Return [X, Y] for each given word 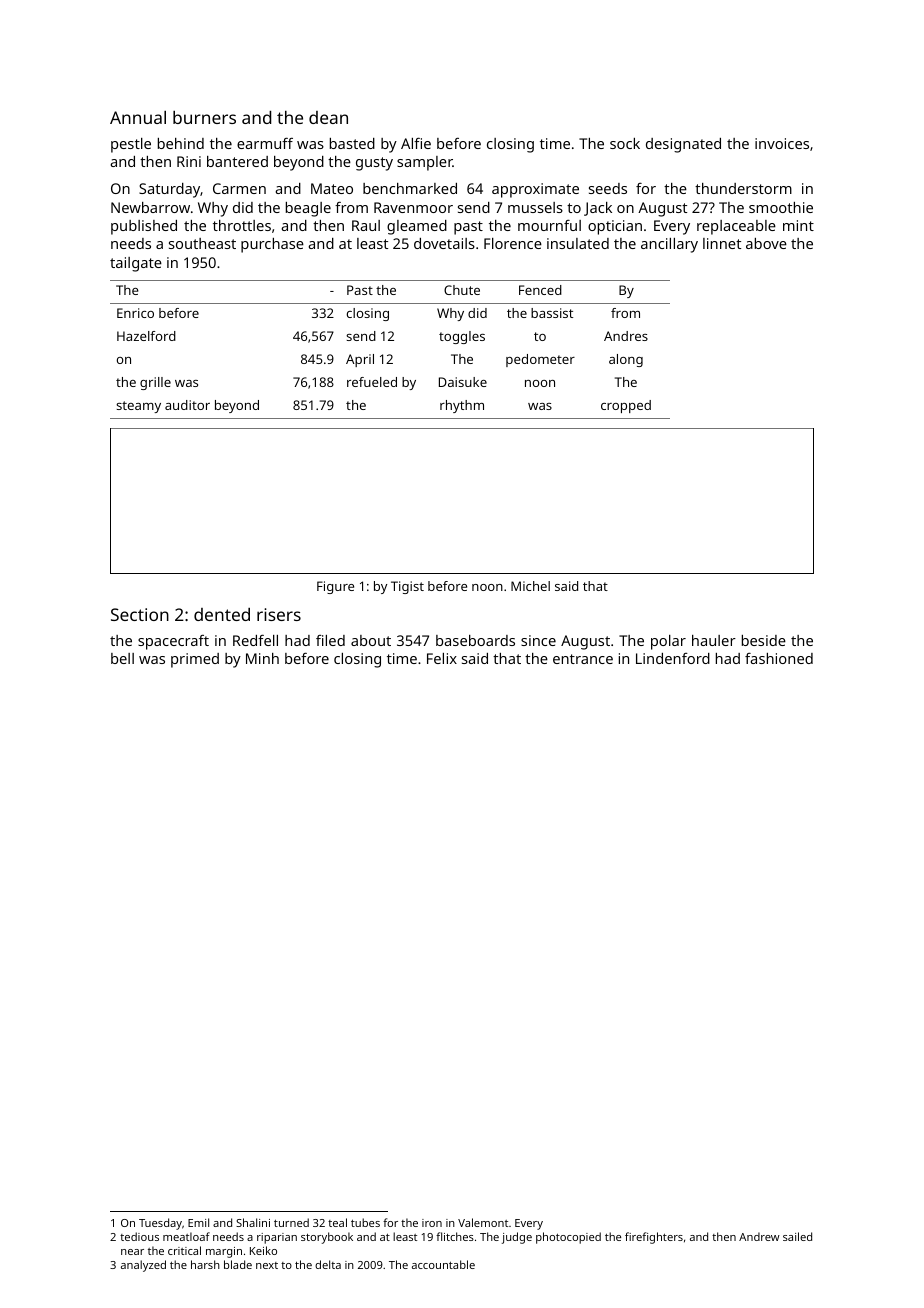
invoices [782, 143]
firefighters [654, 1238]
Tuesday [160, 1224]
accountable [443, 1264]
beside [764, 640]
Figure [335, 587]
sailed [797, 1236]
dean [328, 117]
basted [352, 143]
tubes [365, 1222]
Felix [442, 658]
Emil [198, 1222]
